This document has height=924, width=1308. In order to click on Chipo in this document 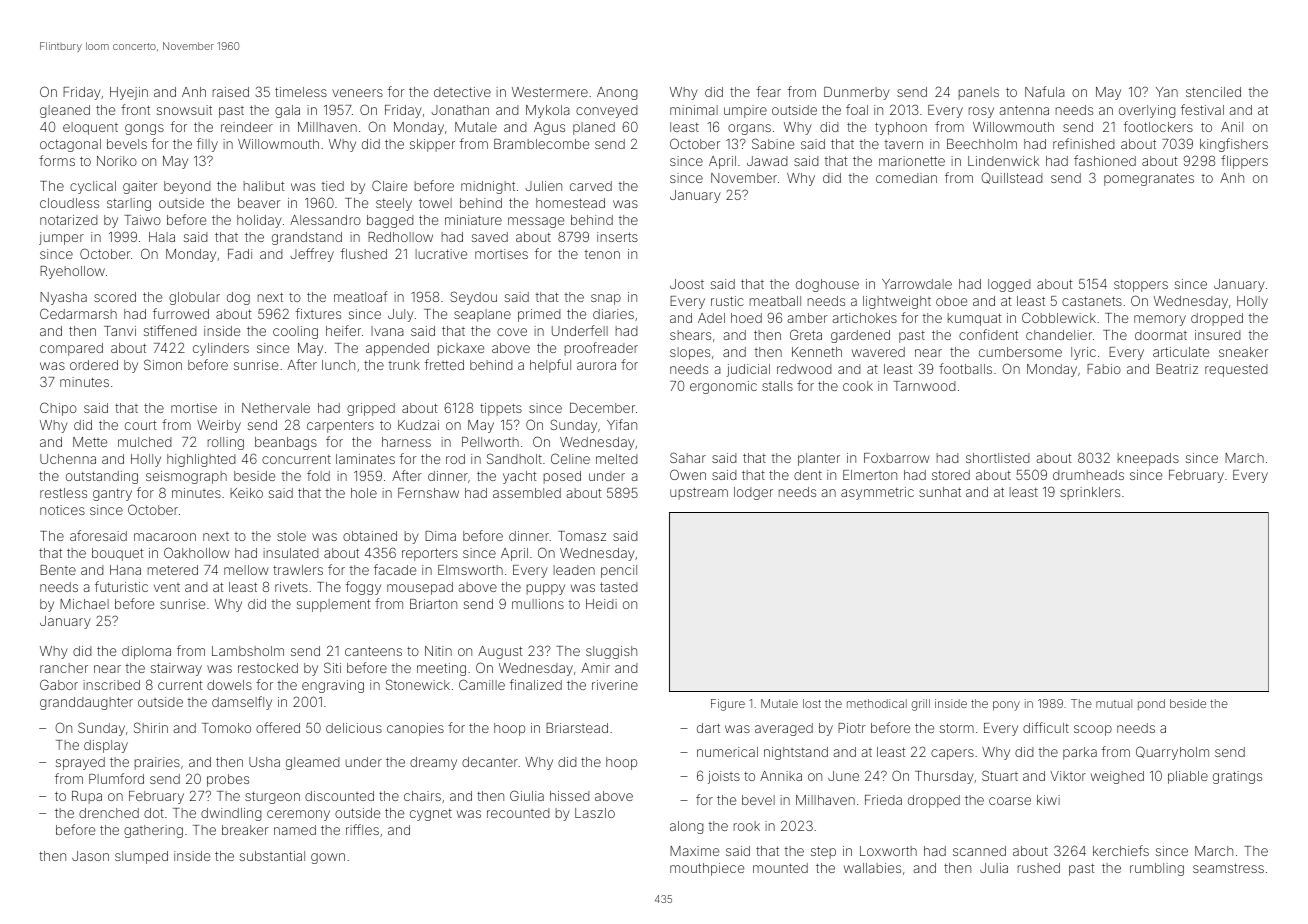, I will do `click(58, 409)`.
